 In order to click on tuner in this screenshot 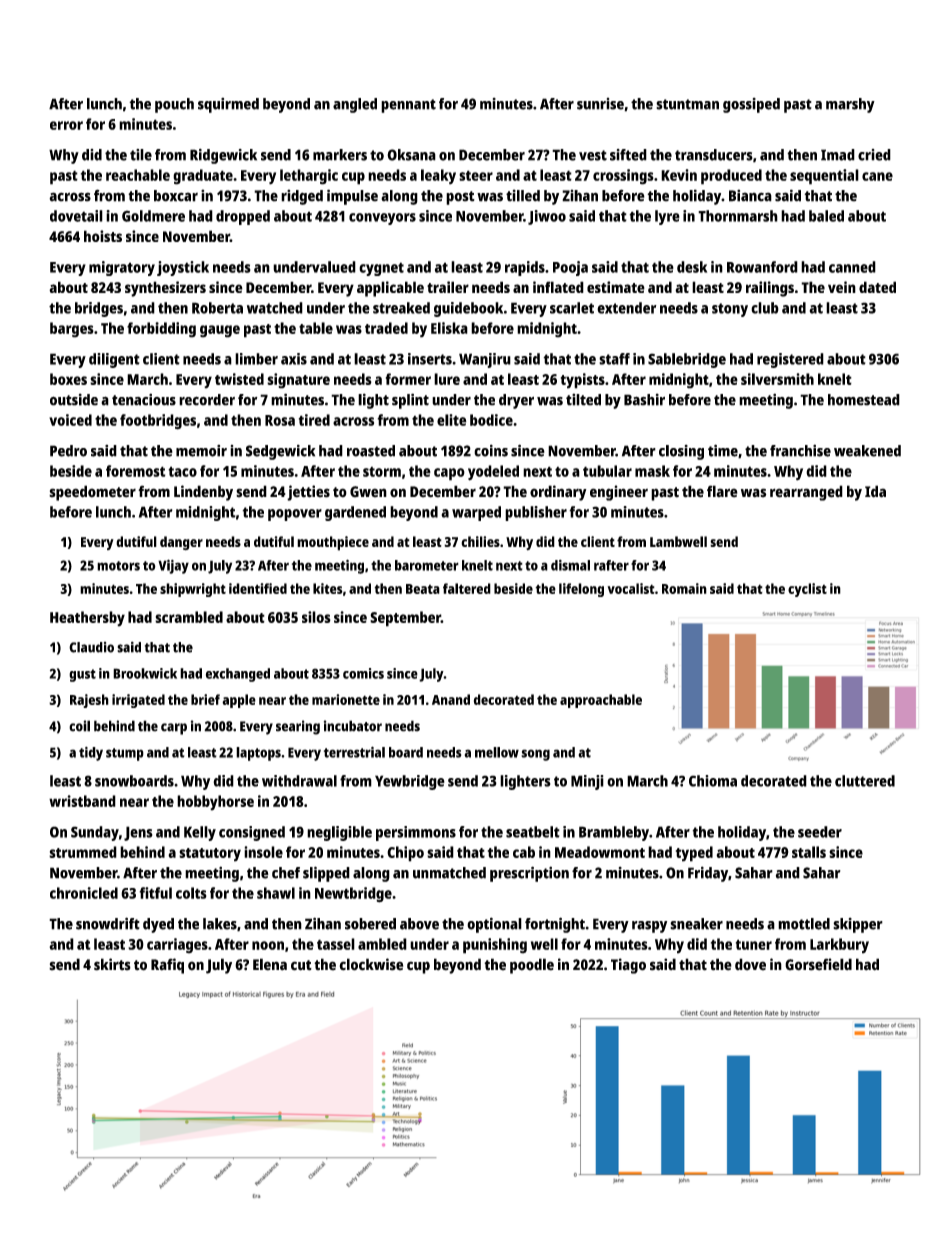, I will do `click(754, 944)`.
